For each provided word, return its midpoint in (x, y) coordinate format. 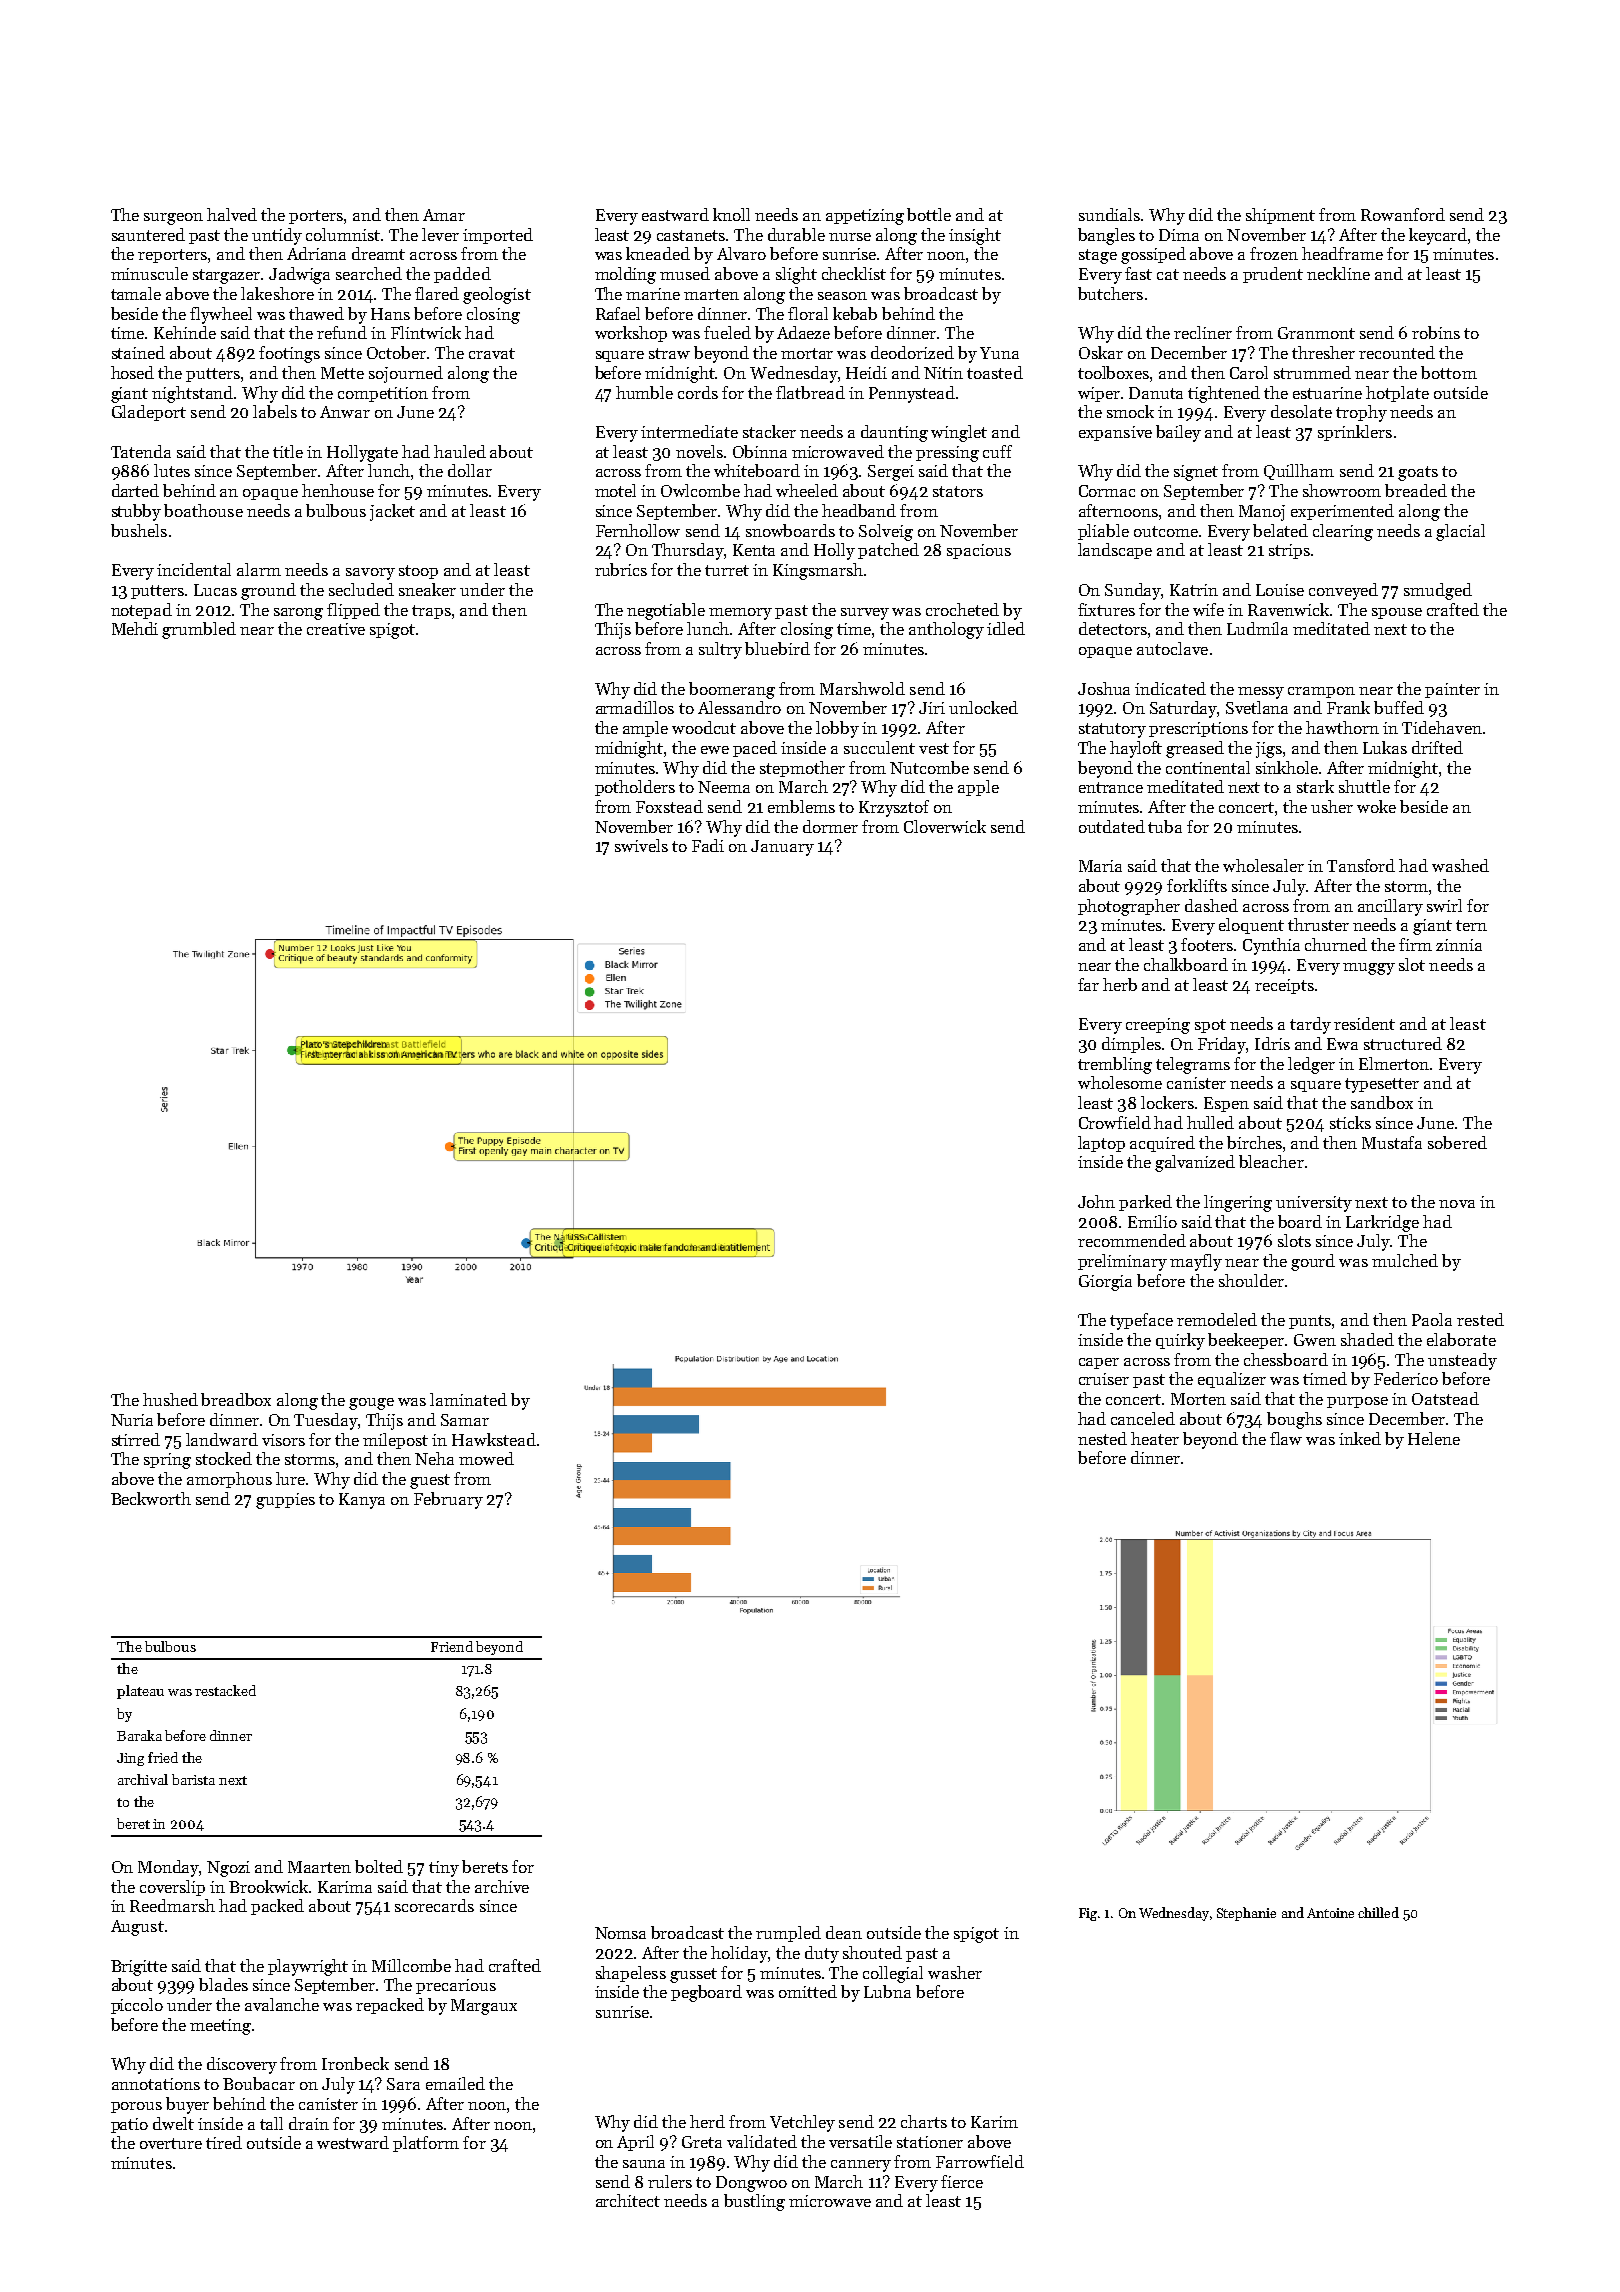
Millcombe (411, 1965)
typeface (1141, 1321)
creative (336, 629)
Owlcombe (700, 490)
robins (1436, 332)
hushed (170, 1399)
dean (844, 1932)
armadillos (635, 707)
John (1096, 1201)
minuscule (149, 273)
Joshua (1104, 688)
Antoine (1330, 1913)
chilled (1378, 1912)
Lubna (887, 1991)
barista (193, 1779)
